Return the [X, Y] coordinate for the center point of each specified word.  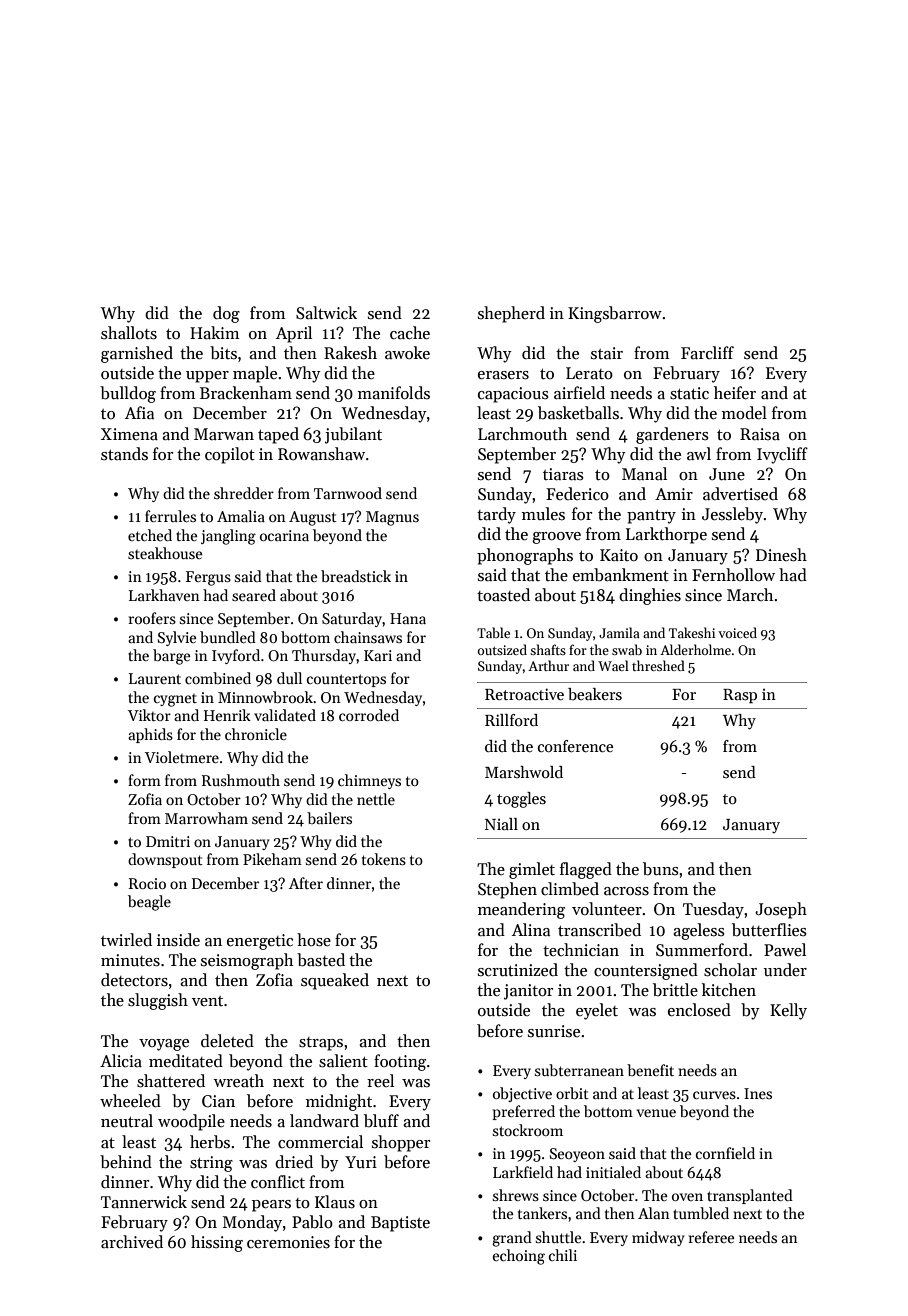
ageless [699, 931]
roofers [152, 618]
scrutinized [518, 970]
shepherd [511, 314]
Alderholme [695, 649]
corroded [369, 715]
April [294, 334]
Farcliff [707, 353]
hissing [217, 1243]
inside [178, 940]
